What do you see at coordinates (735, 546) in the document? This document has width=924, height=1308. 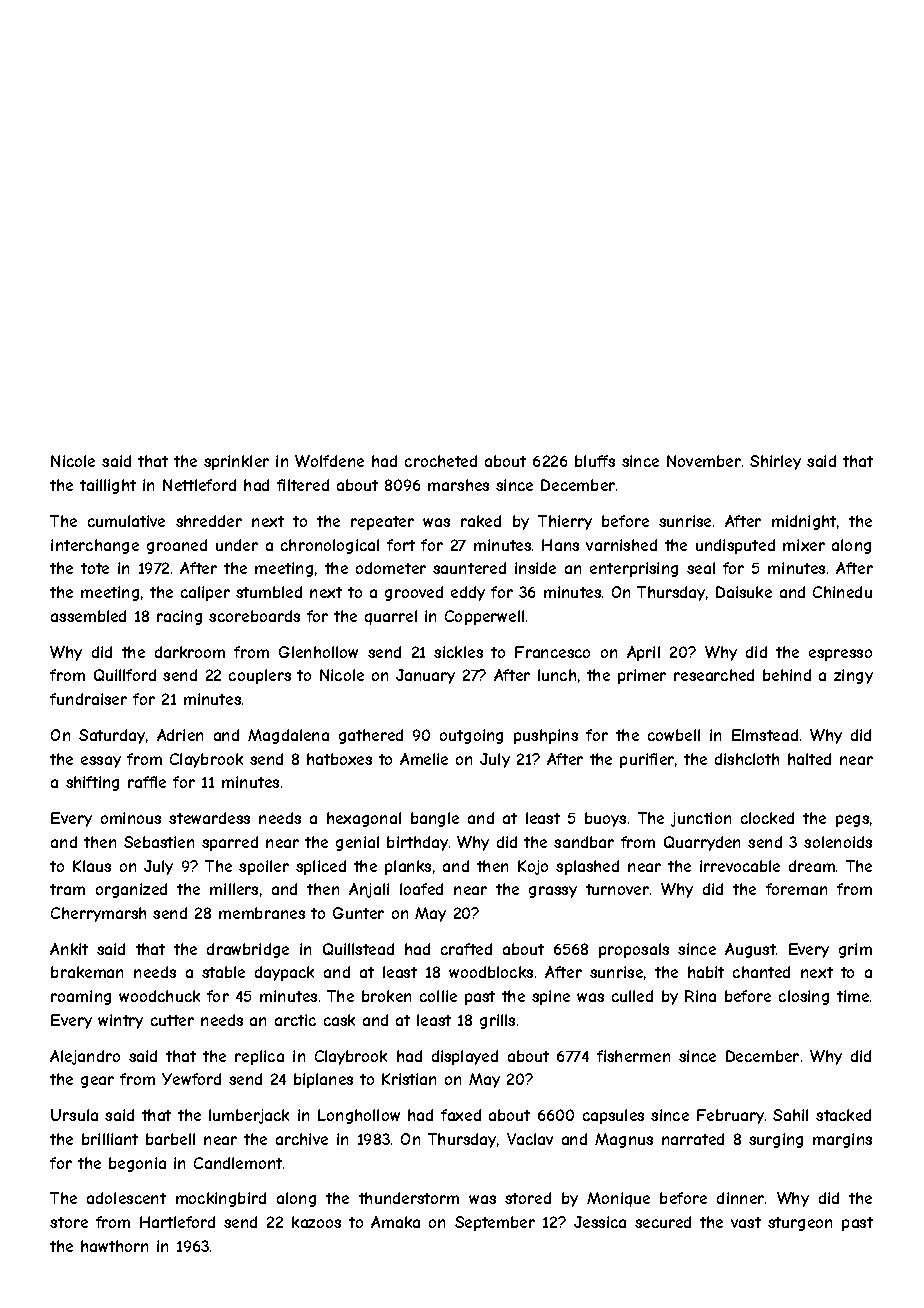 I see `undisputed` at bounding box center [735, 546].
